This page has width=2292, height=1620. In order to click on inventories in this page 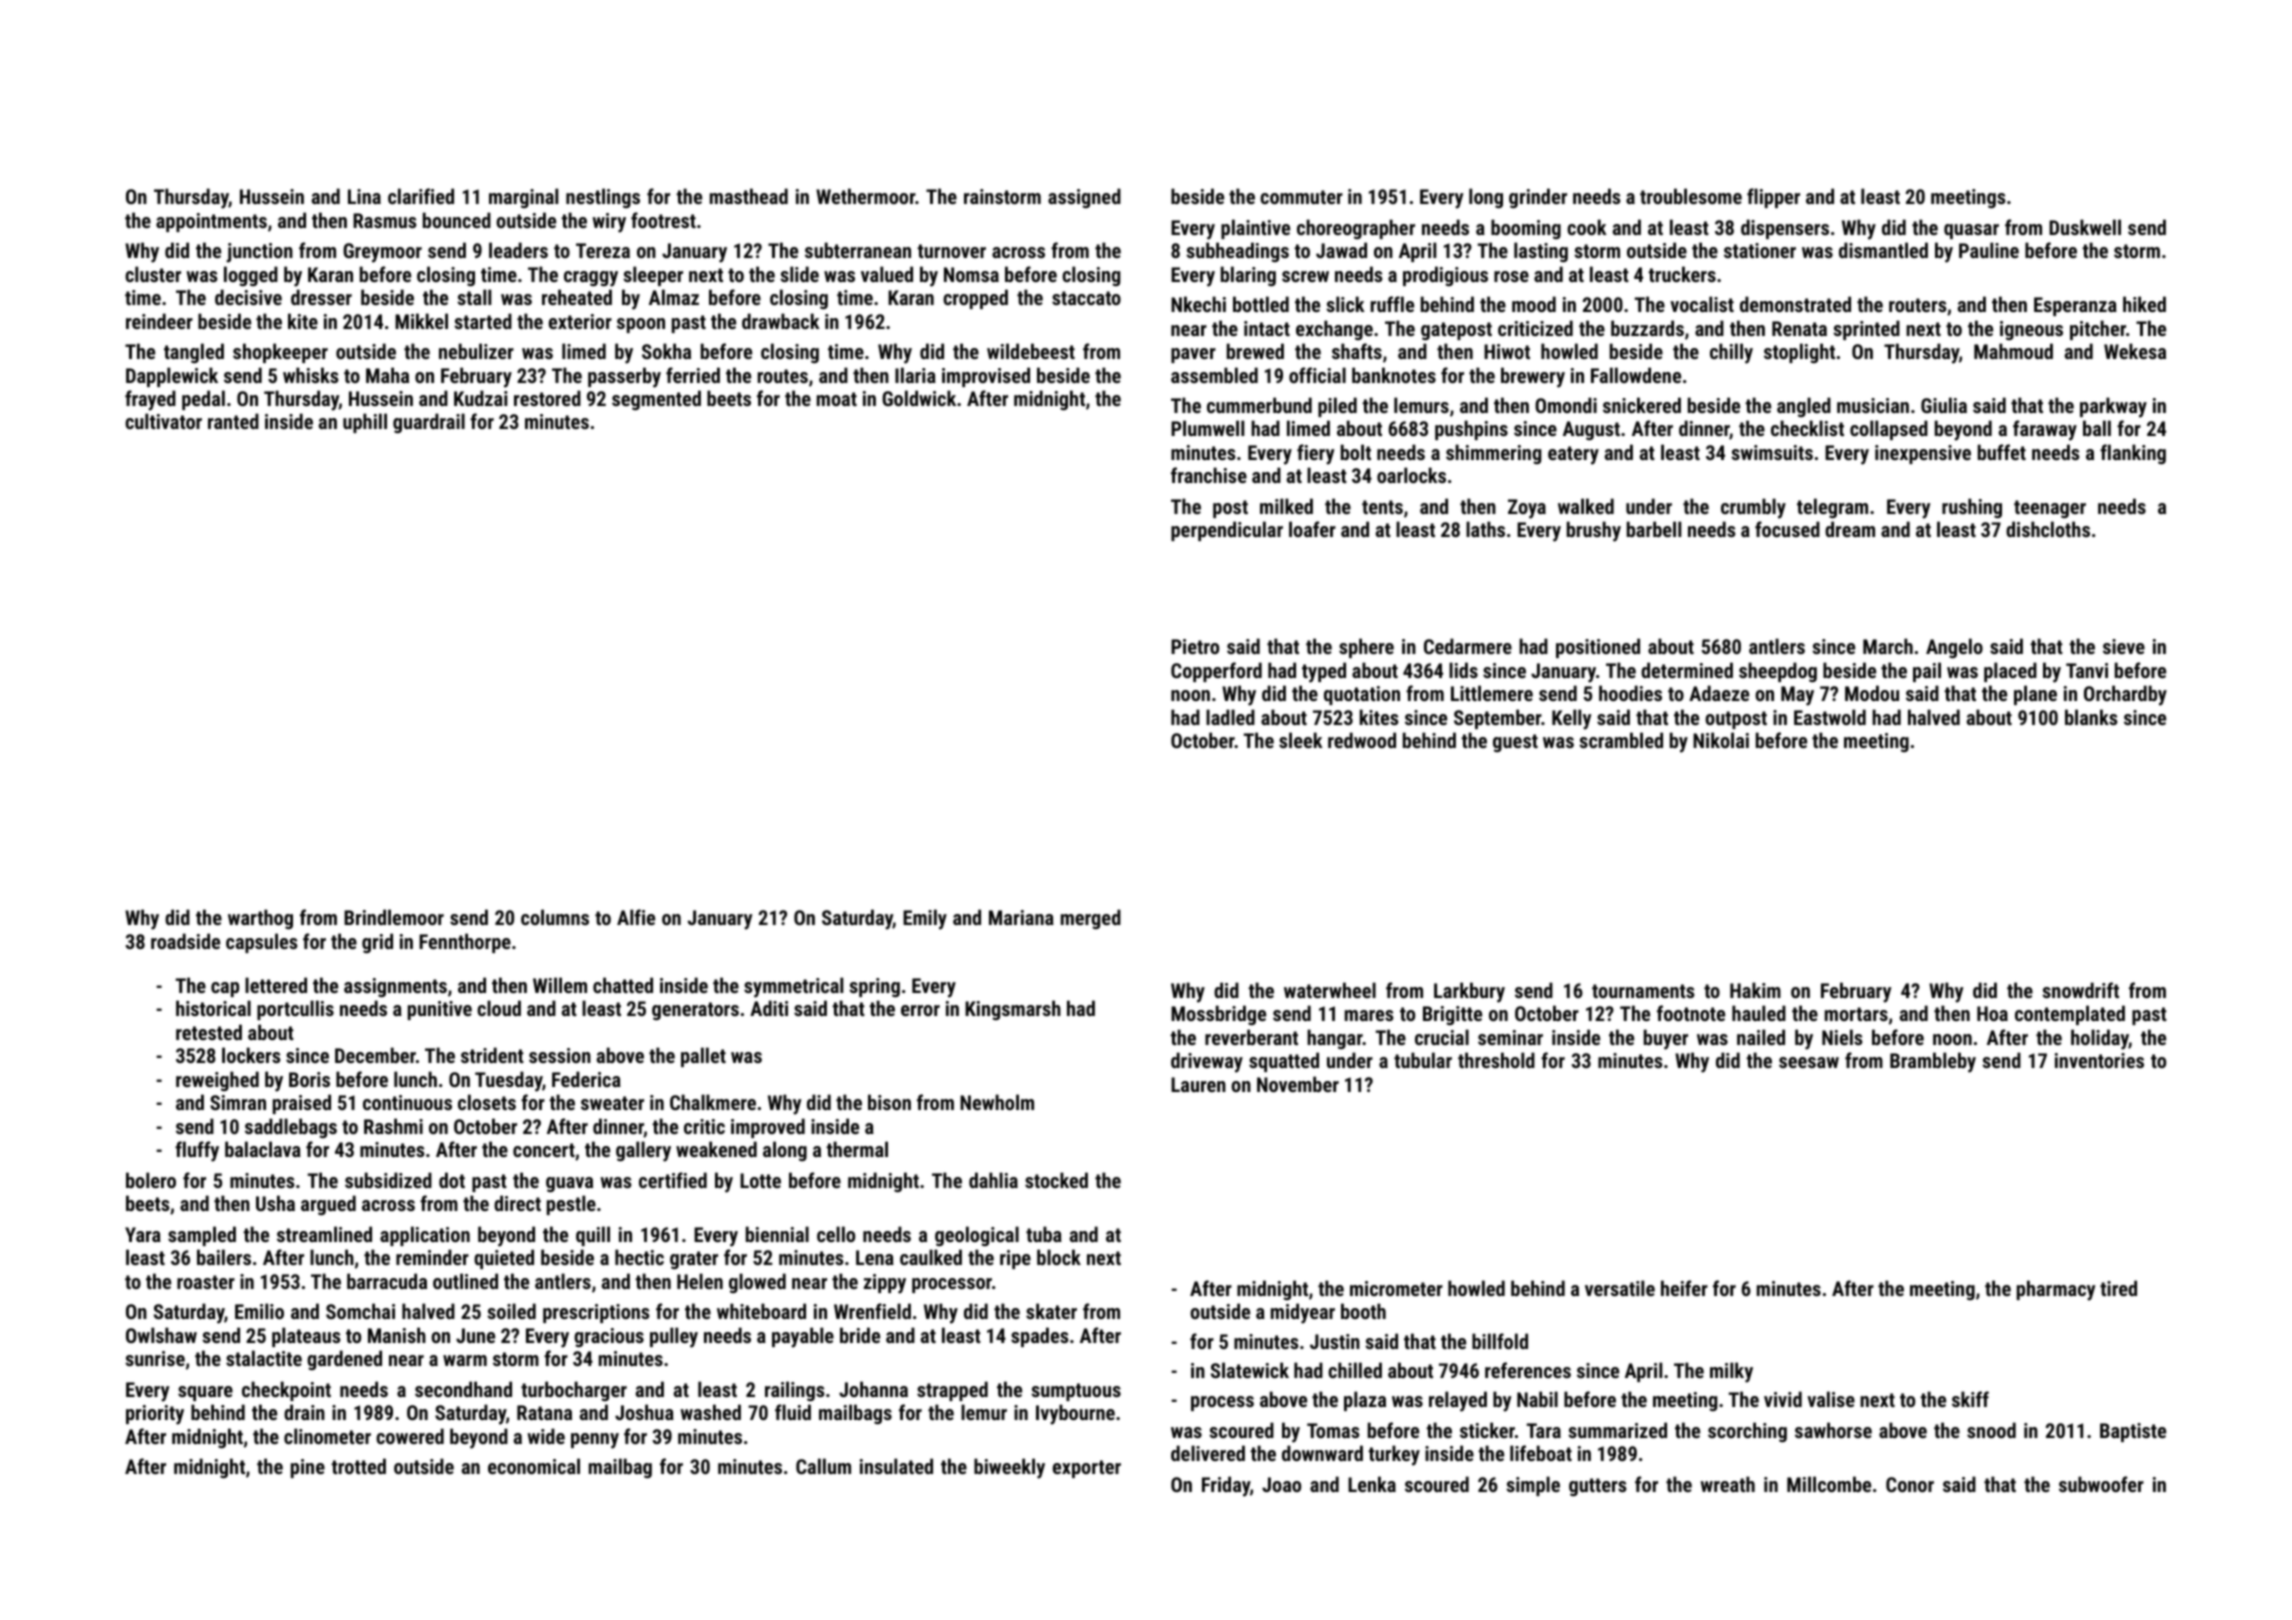, I will do `click(2099, 1060)`.
